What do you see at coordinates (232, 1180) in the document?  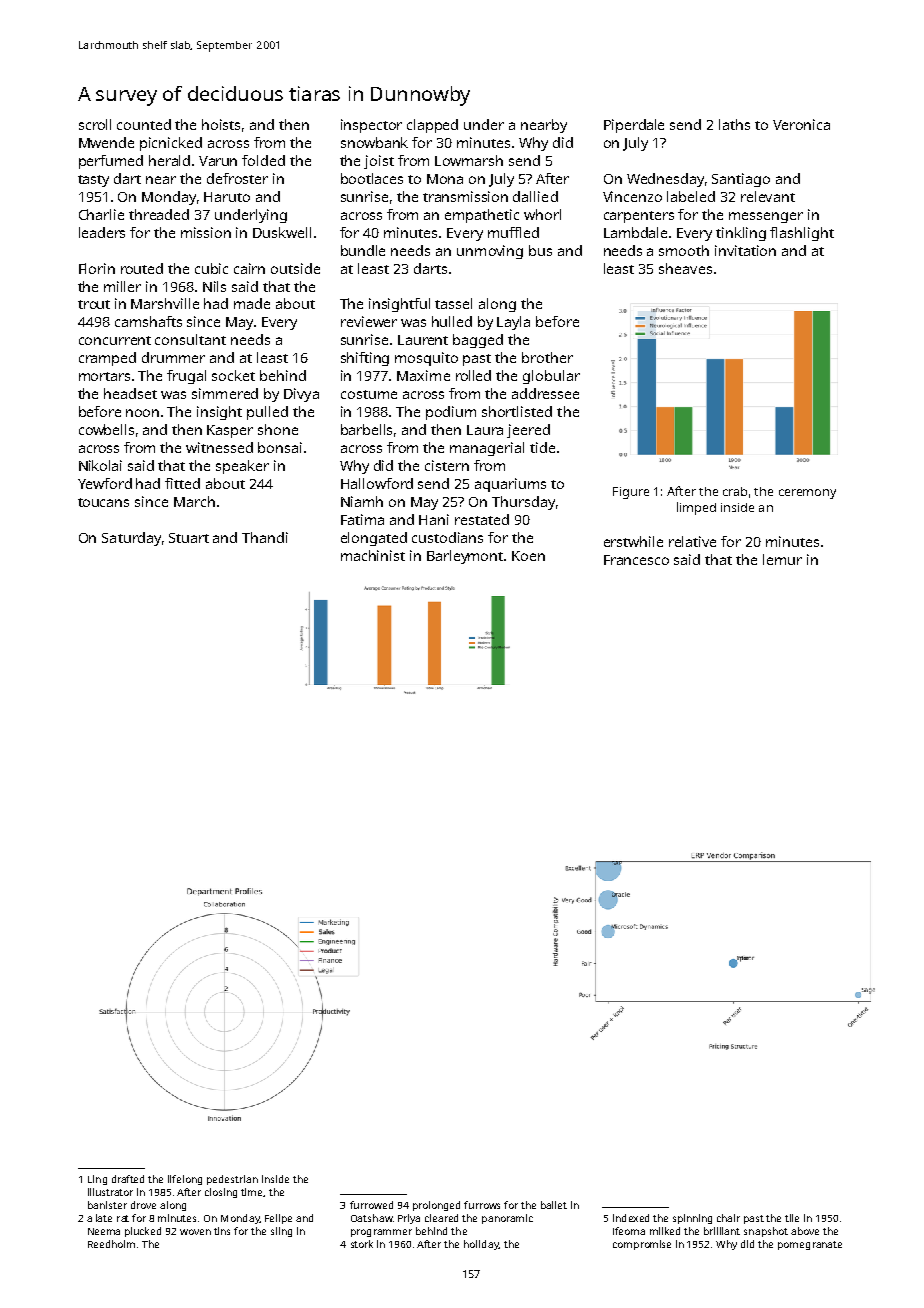 I see `pedestrian` at bounding box center [232, 1180].
